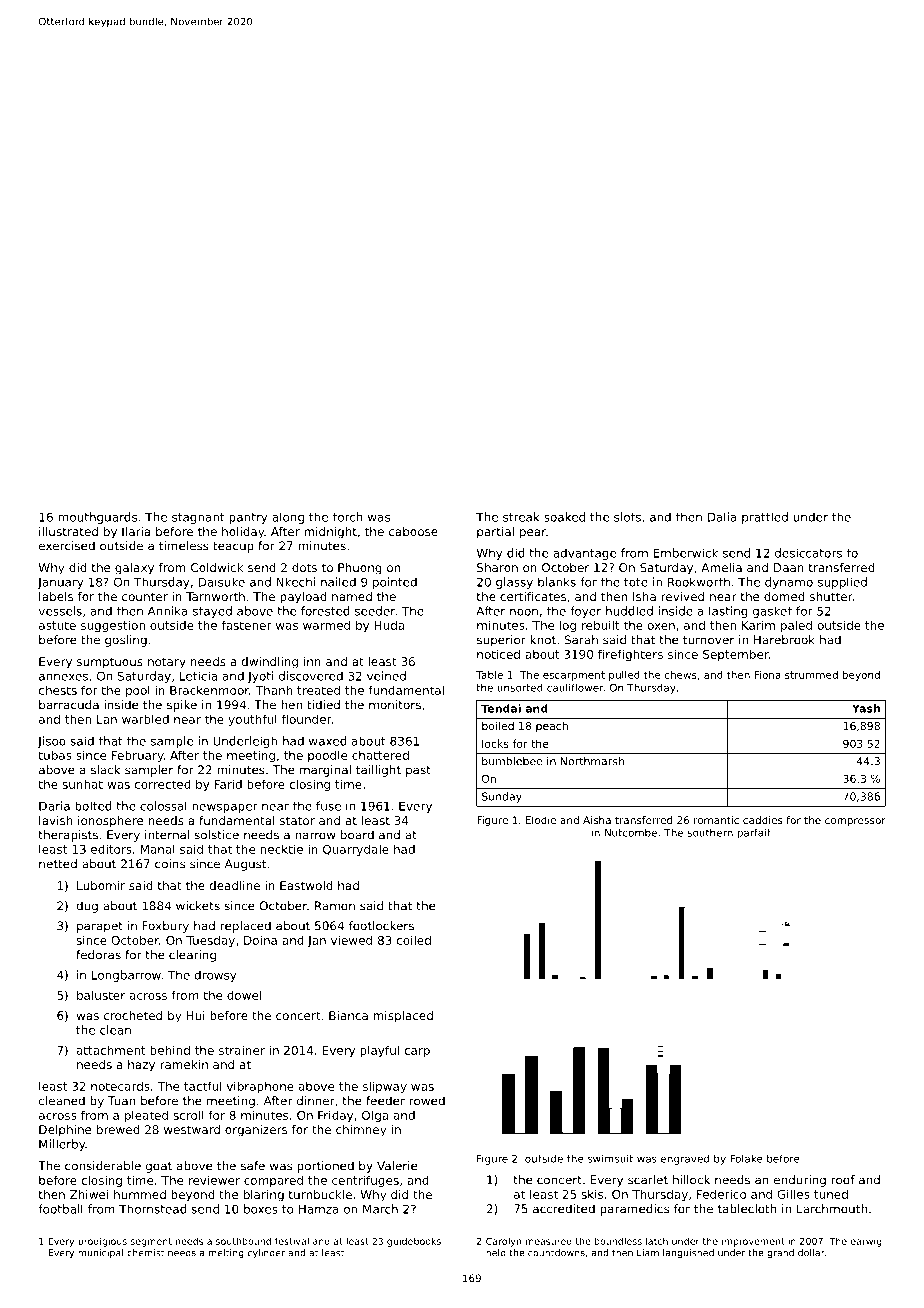 Image resolution: width=924 pixels, height=1308 pixels. What do you see at coordinates (512, 761) in the screenshot?
I see `bumblebee` at bounding box center [512, 761].
